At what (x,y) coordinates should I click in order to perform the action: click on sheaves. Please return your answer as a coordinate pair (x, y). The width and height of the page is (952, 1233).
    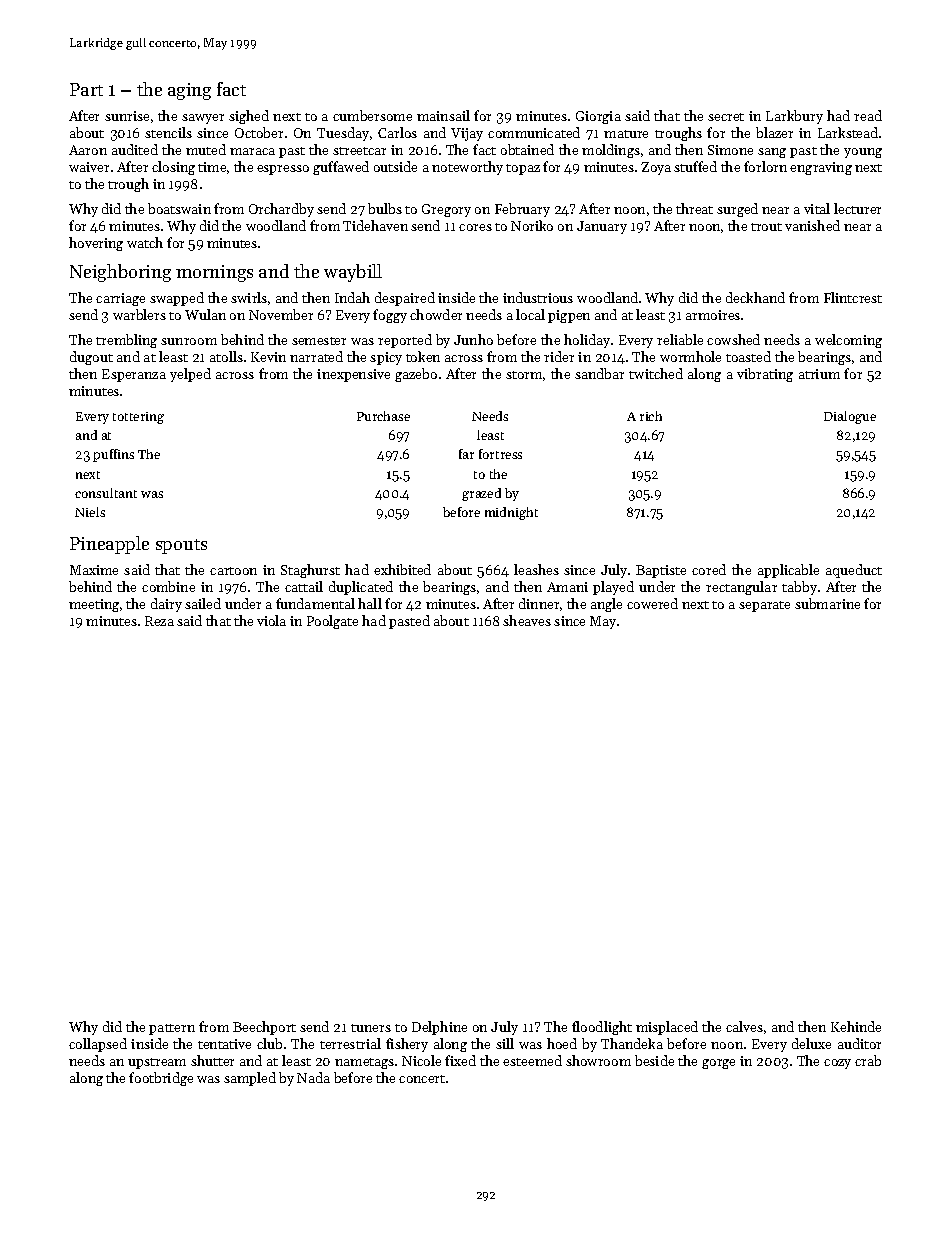
    Looking at the image, I should click on (527, 620).
